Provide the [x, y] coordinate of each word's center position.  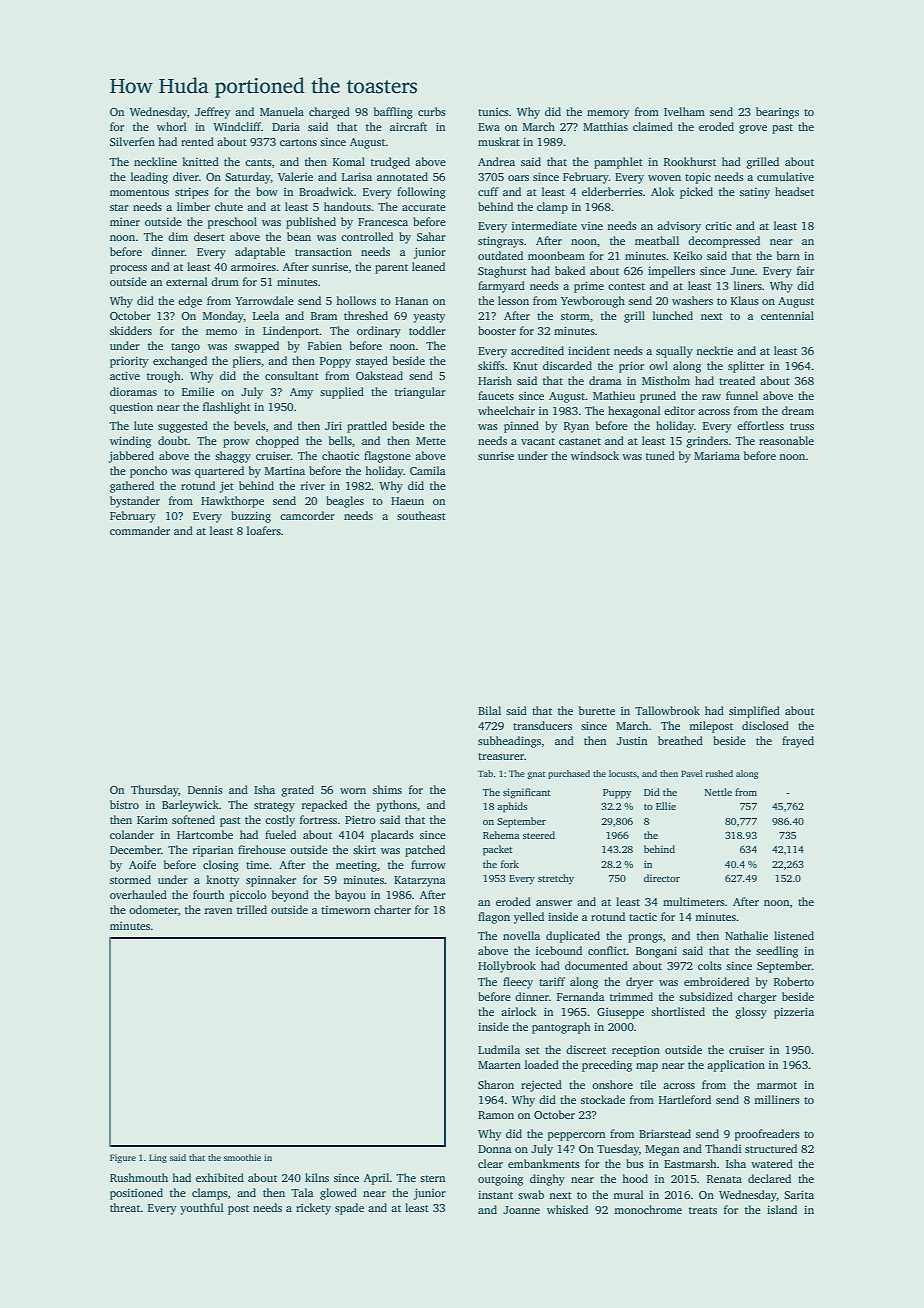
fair [805, 270]
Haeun [407, 501]
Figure [123, 1158]
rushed [719, 773]
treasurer [501, 756]
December [135, 849]
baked [570, 270]
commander [140, 530]
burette [597, 710]
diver [186, 176]
